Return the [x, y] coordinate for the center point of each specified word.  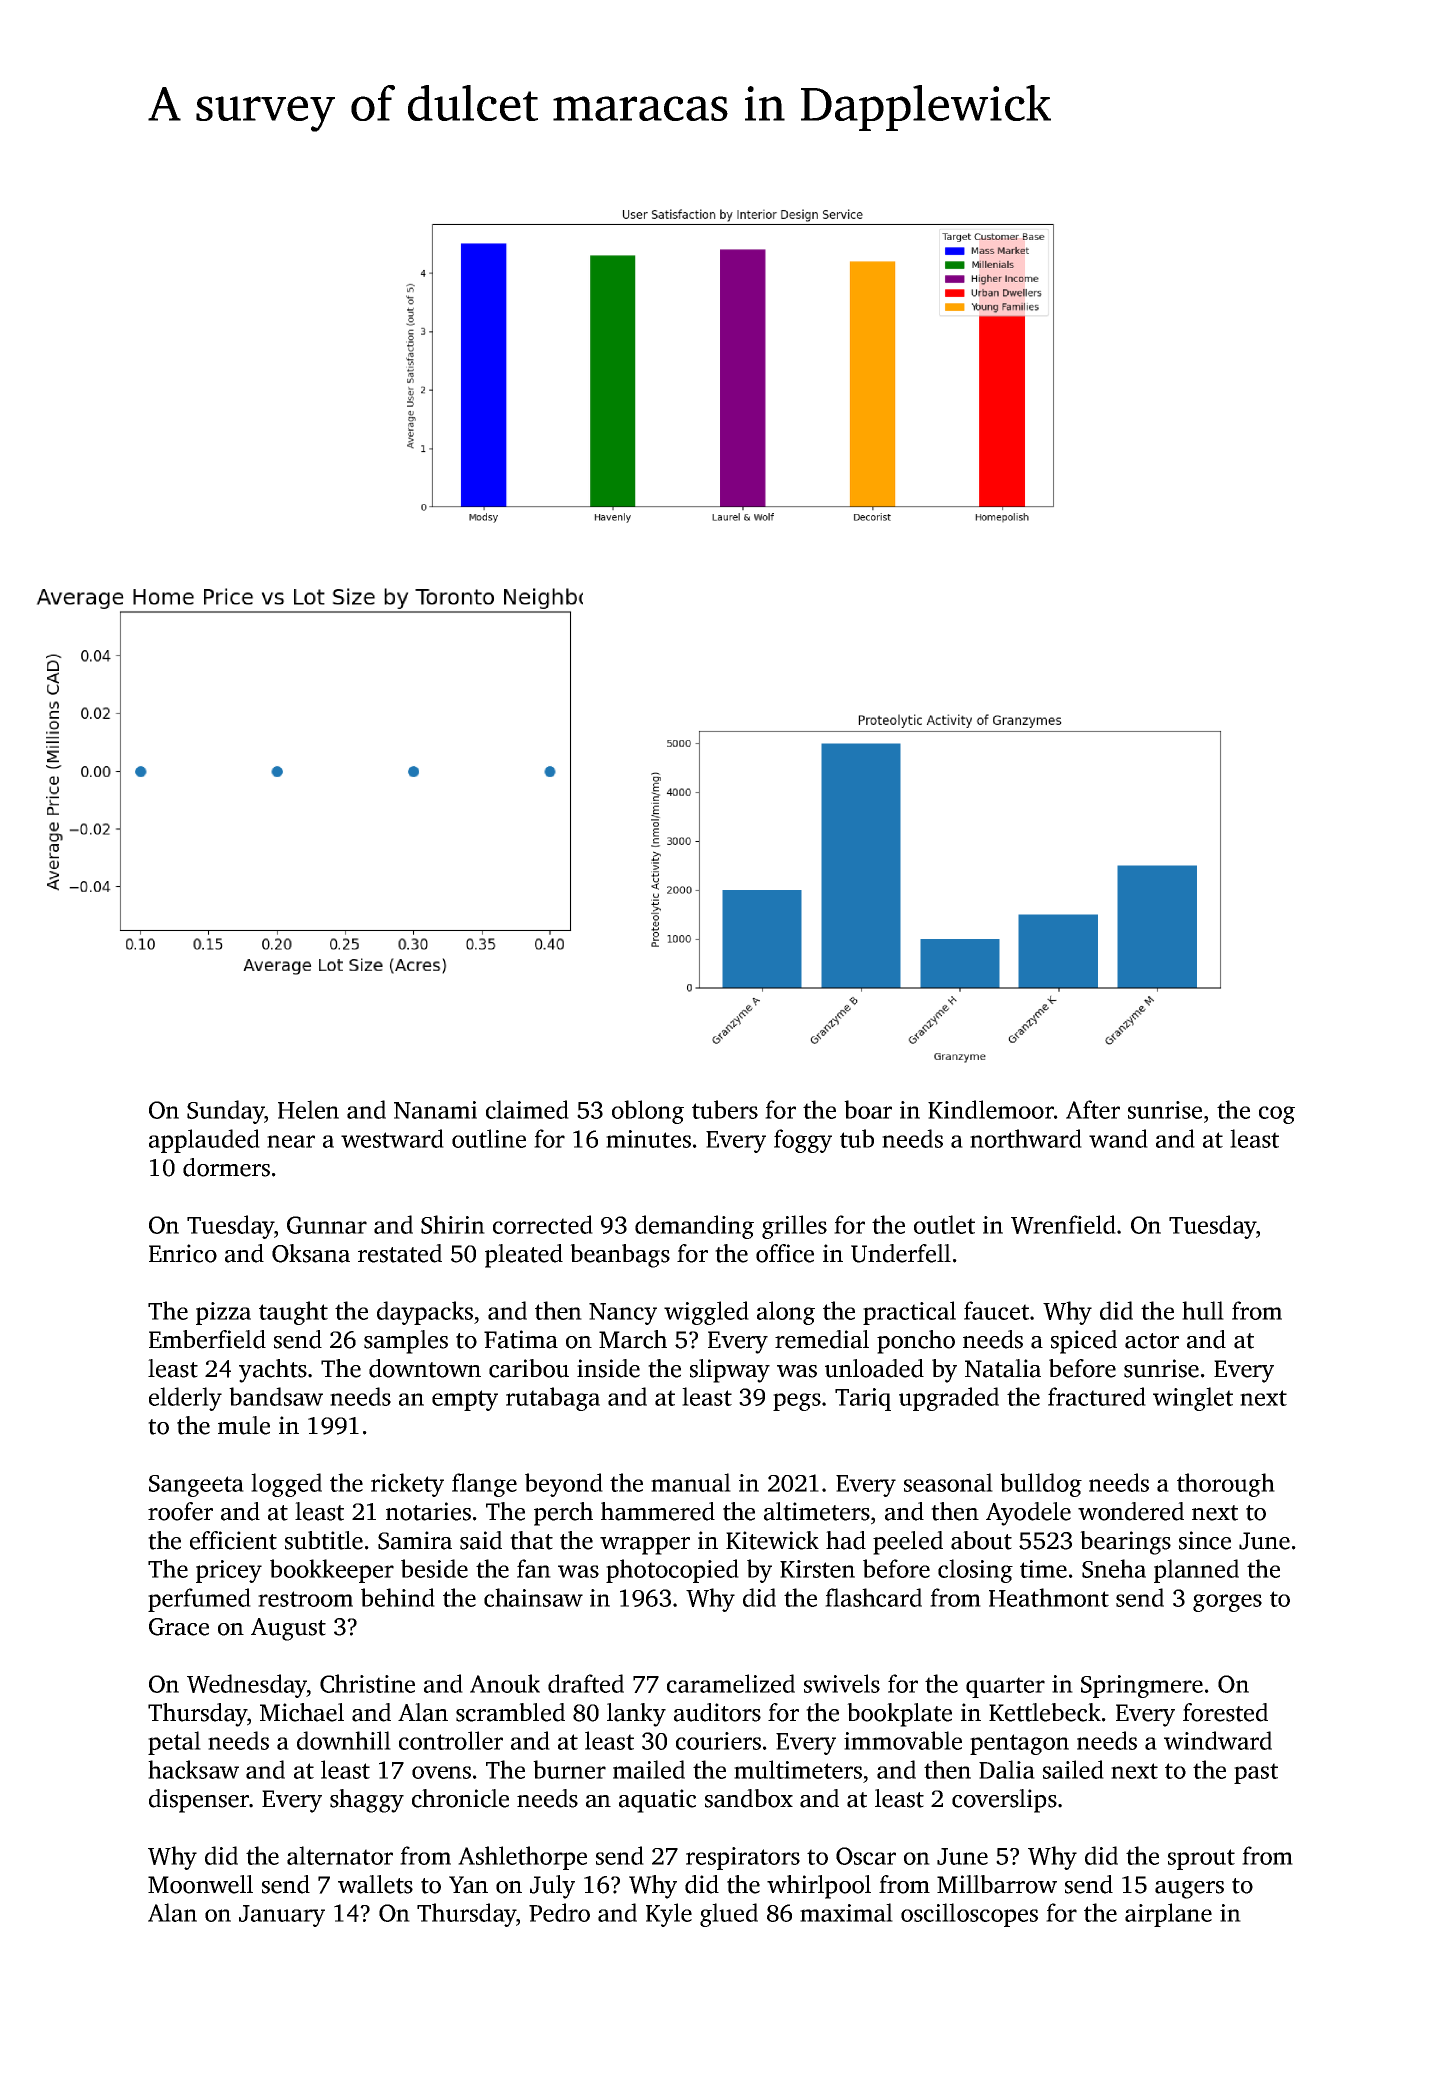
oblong [648, 1112]
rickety [407, 1485]
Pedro [559, 1912]
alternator [340, 1855]
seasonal [948, 1482]
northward [1026, 1138]
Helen [308, 1109]
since [1205, 1540]
